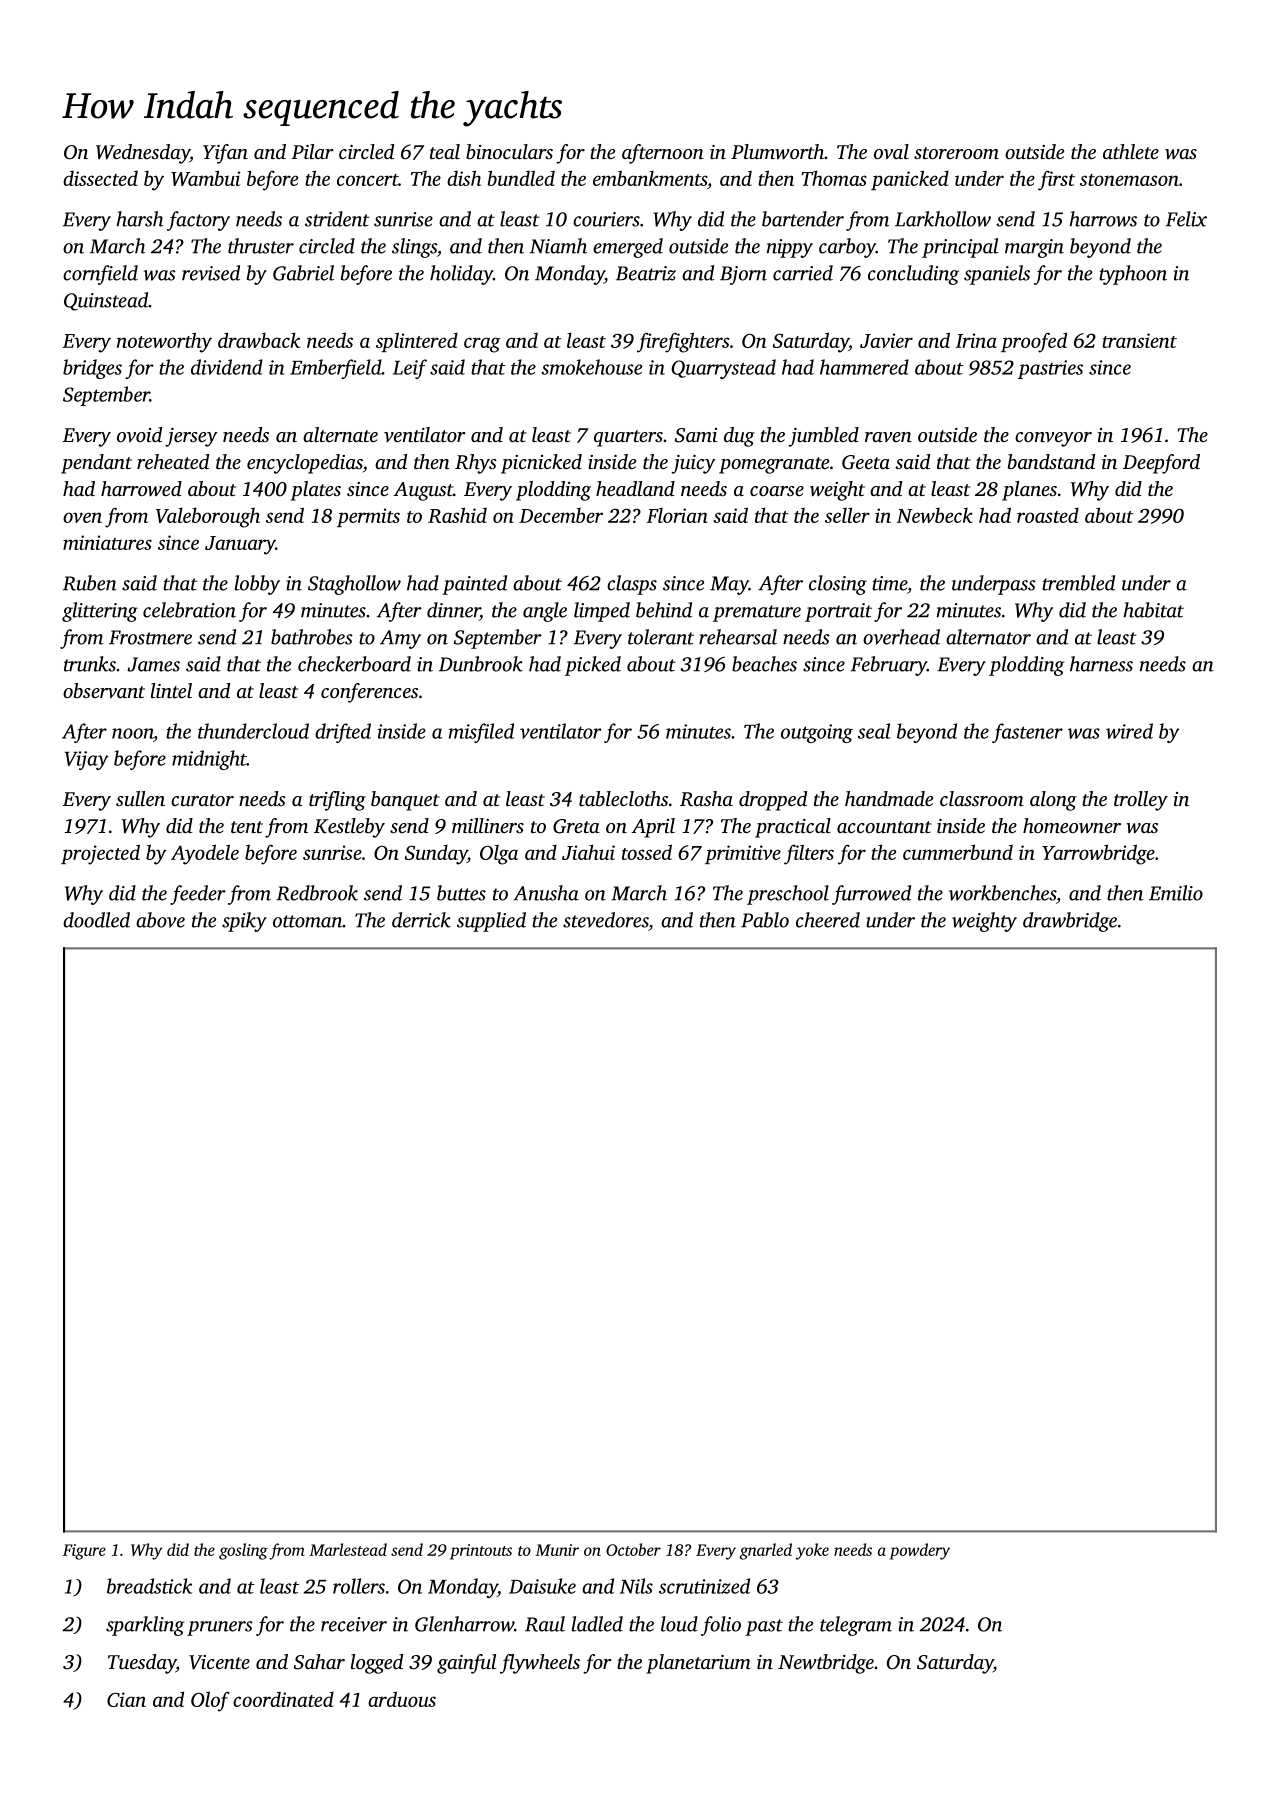 This document has width=1280, height=1810. I want to click on Cian, so click(126, 1699).
